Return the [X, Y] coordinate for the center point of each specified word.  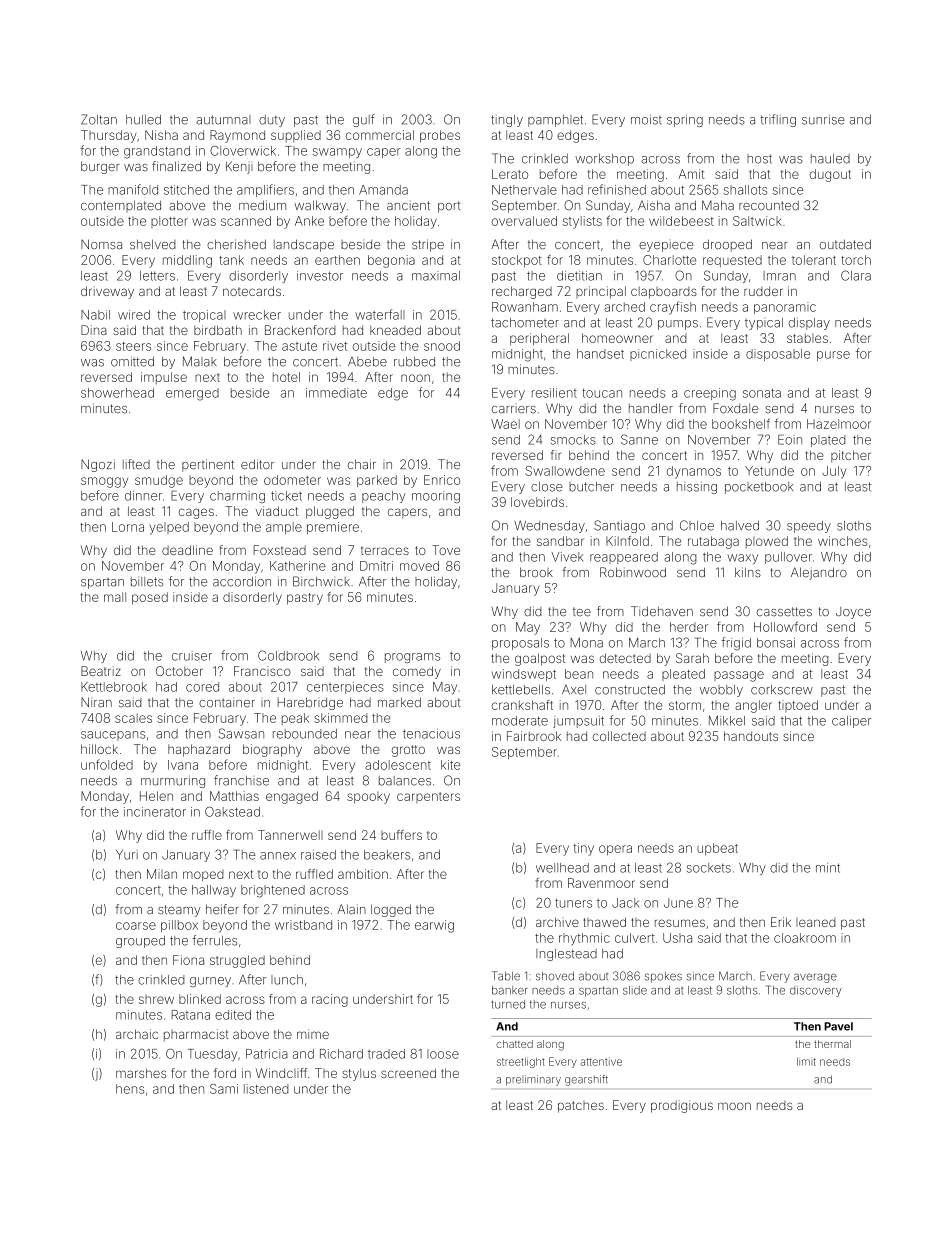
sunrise [823, 119]
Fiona [188, 960]
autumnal [223, 120]
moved [419, 566]
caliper [851, 722]
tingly [507, 121]
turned [508, 1004]
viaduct [277, 511]
